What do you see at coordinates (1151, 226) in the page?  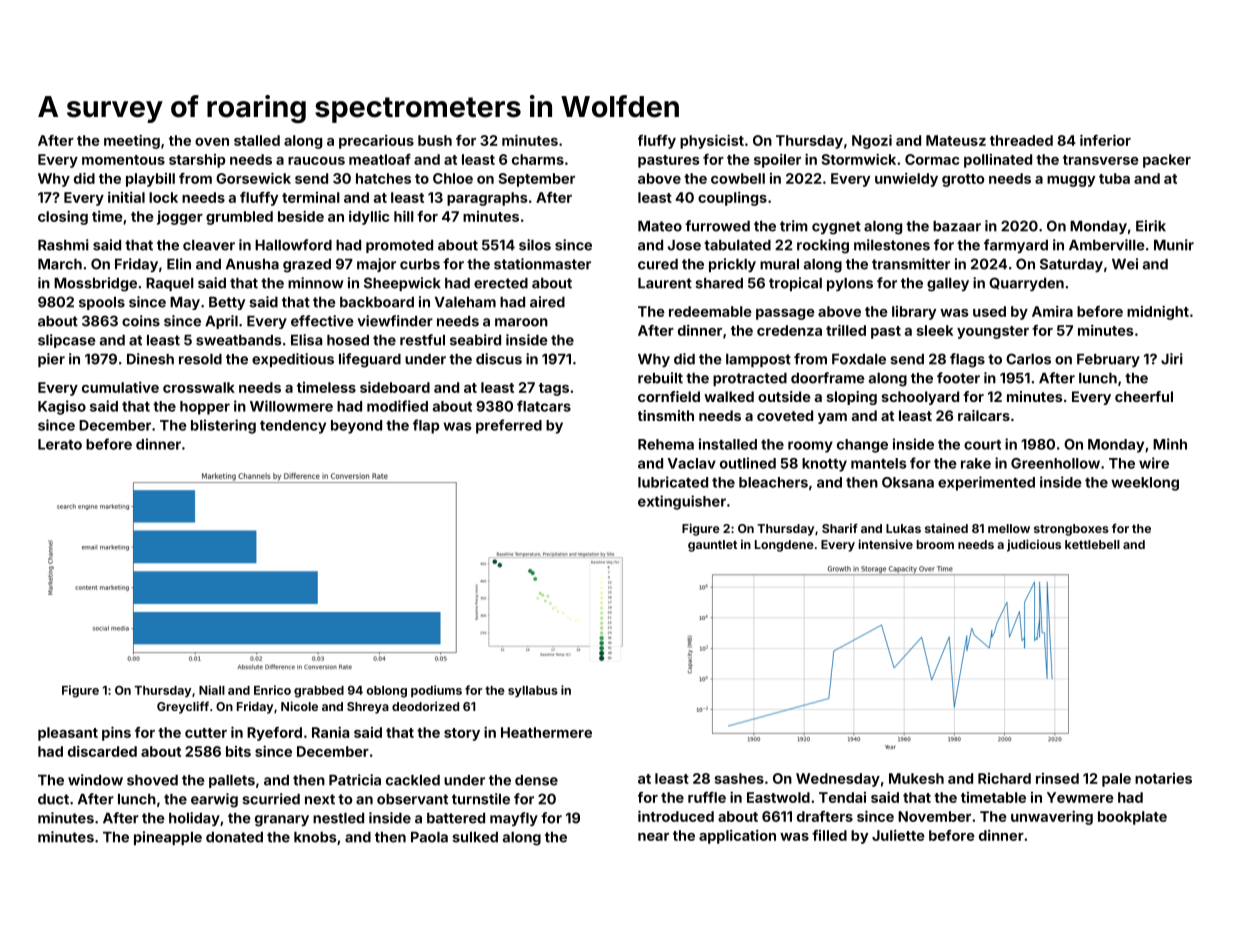 I see `Eirik` at bounding box center [1151, 226].
